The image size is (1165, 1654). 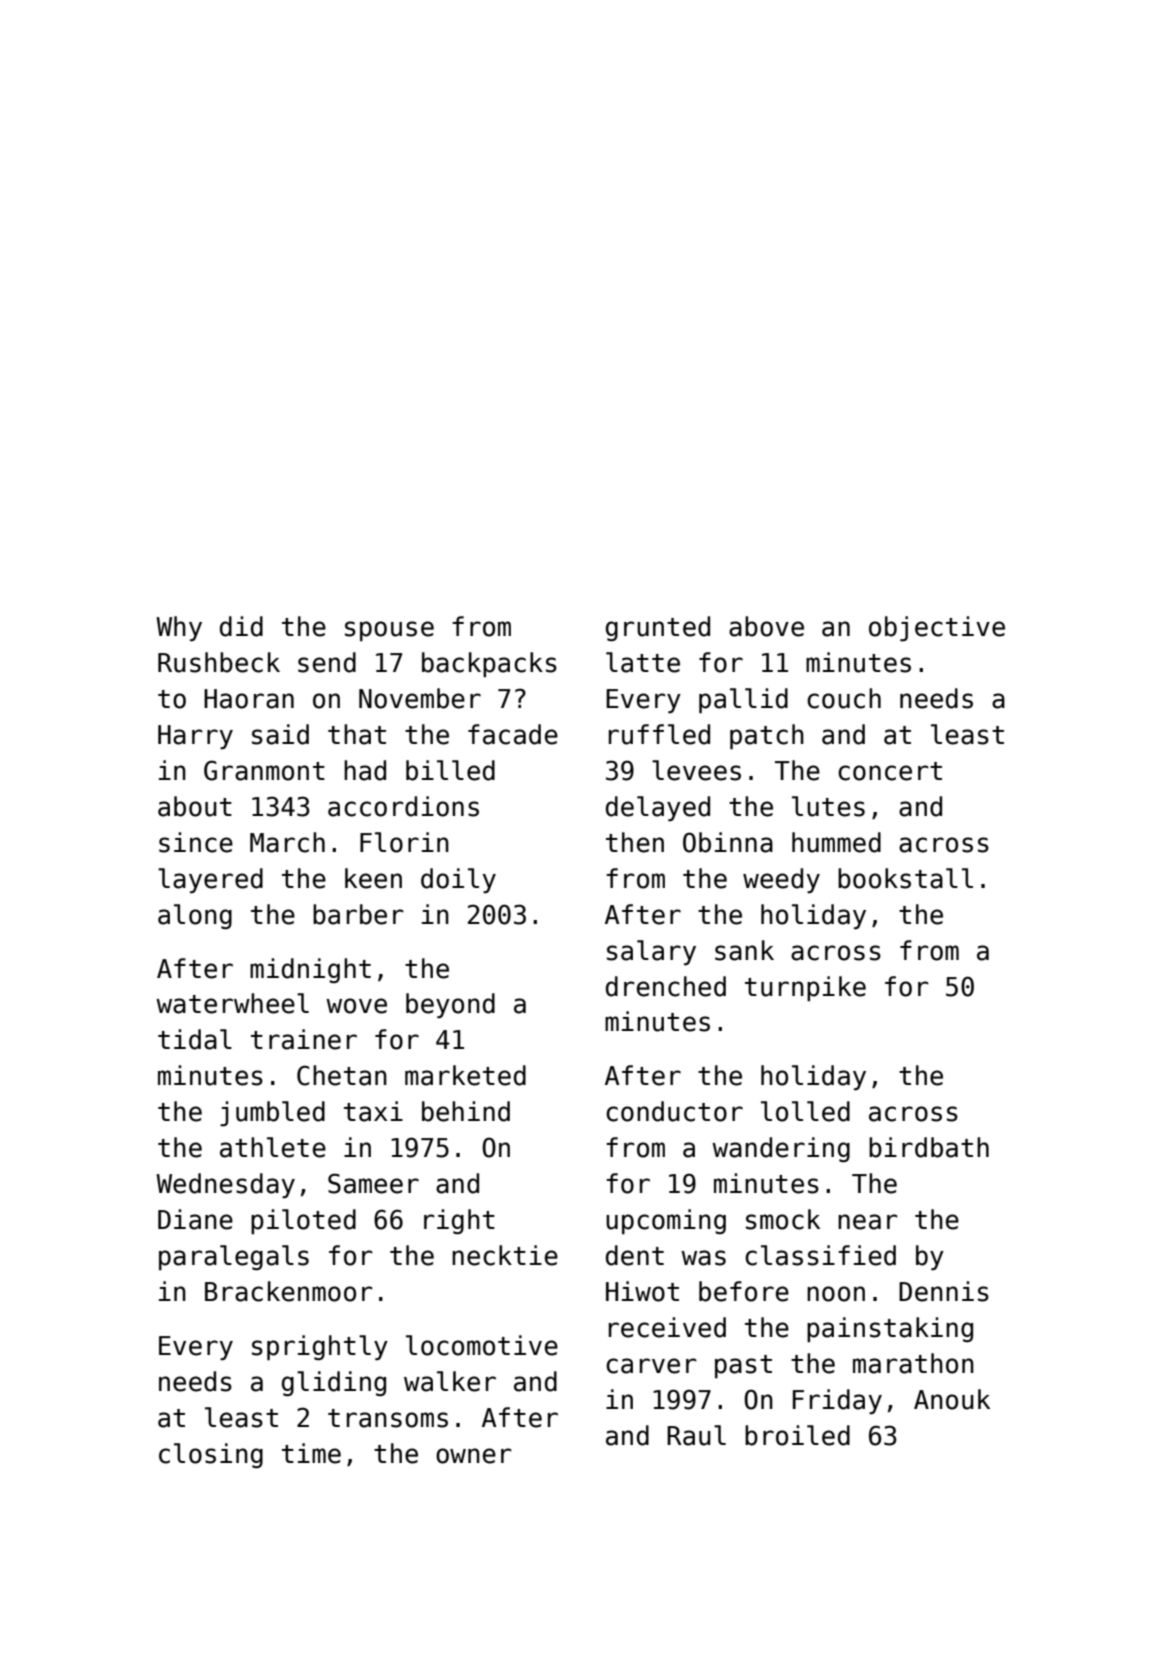 What do you see at coordinates (658, 628) in the screenshot?
I see `grunted` at bounding box center [658, 628].
